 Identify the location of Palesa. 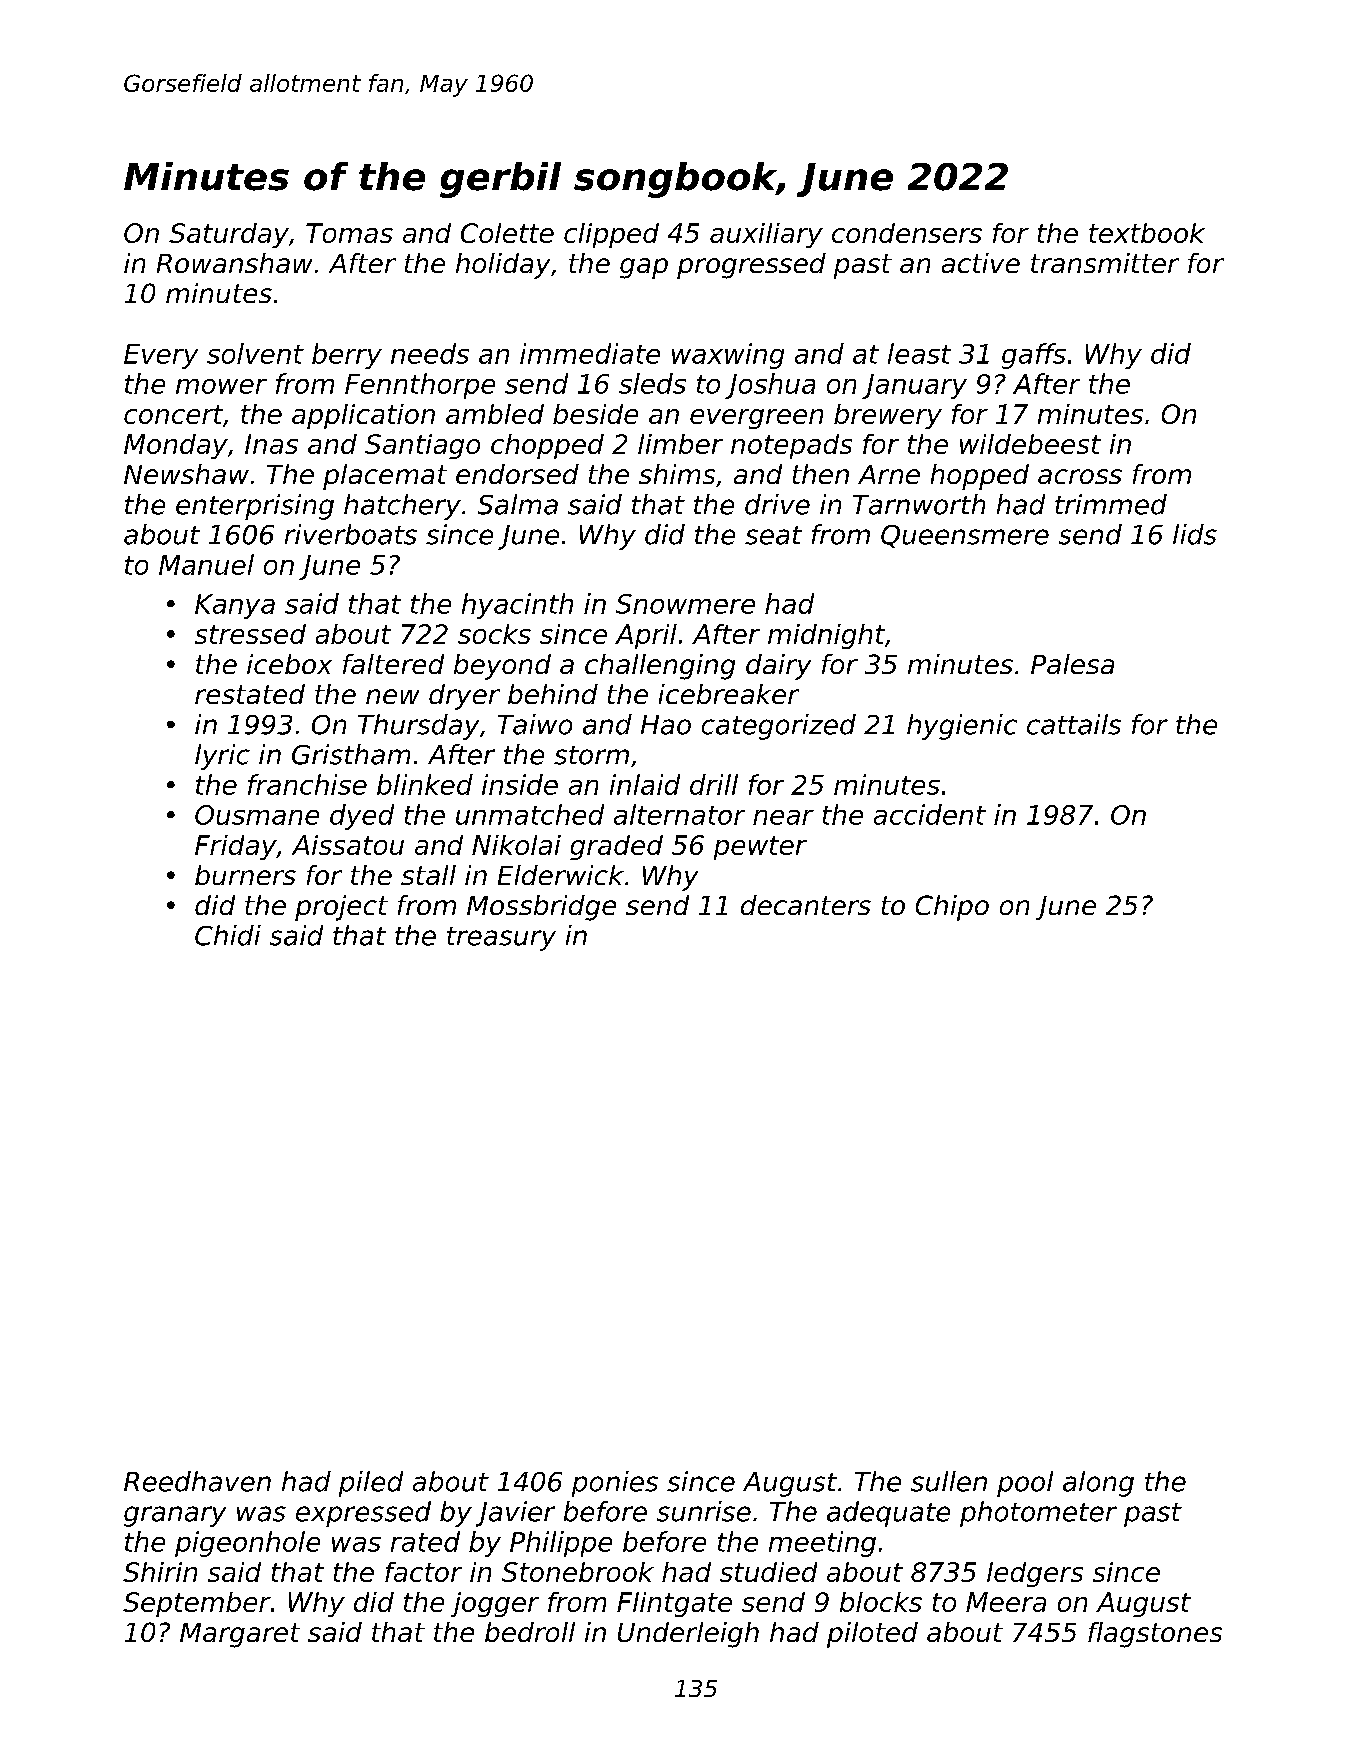
(1072, 664).
